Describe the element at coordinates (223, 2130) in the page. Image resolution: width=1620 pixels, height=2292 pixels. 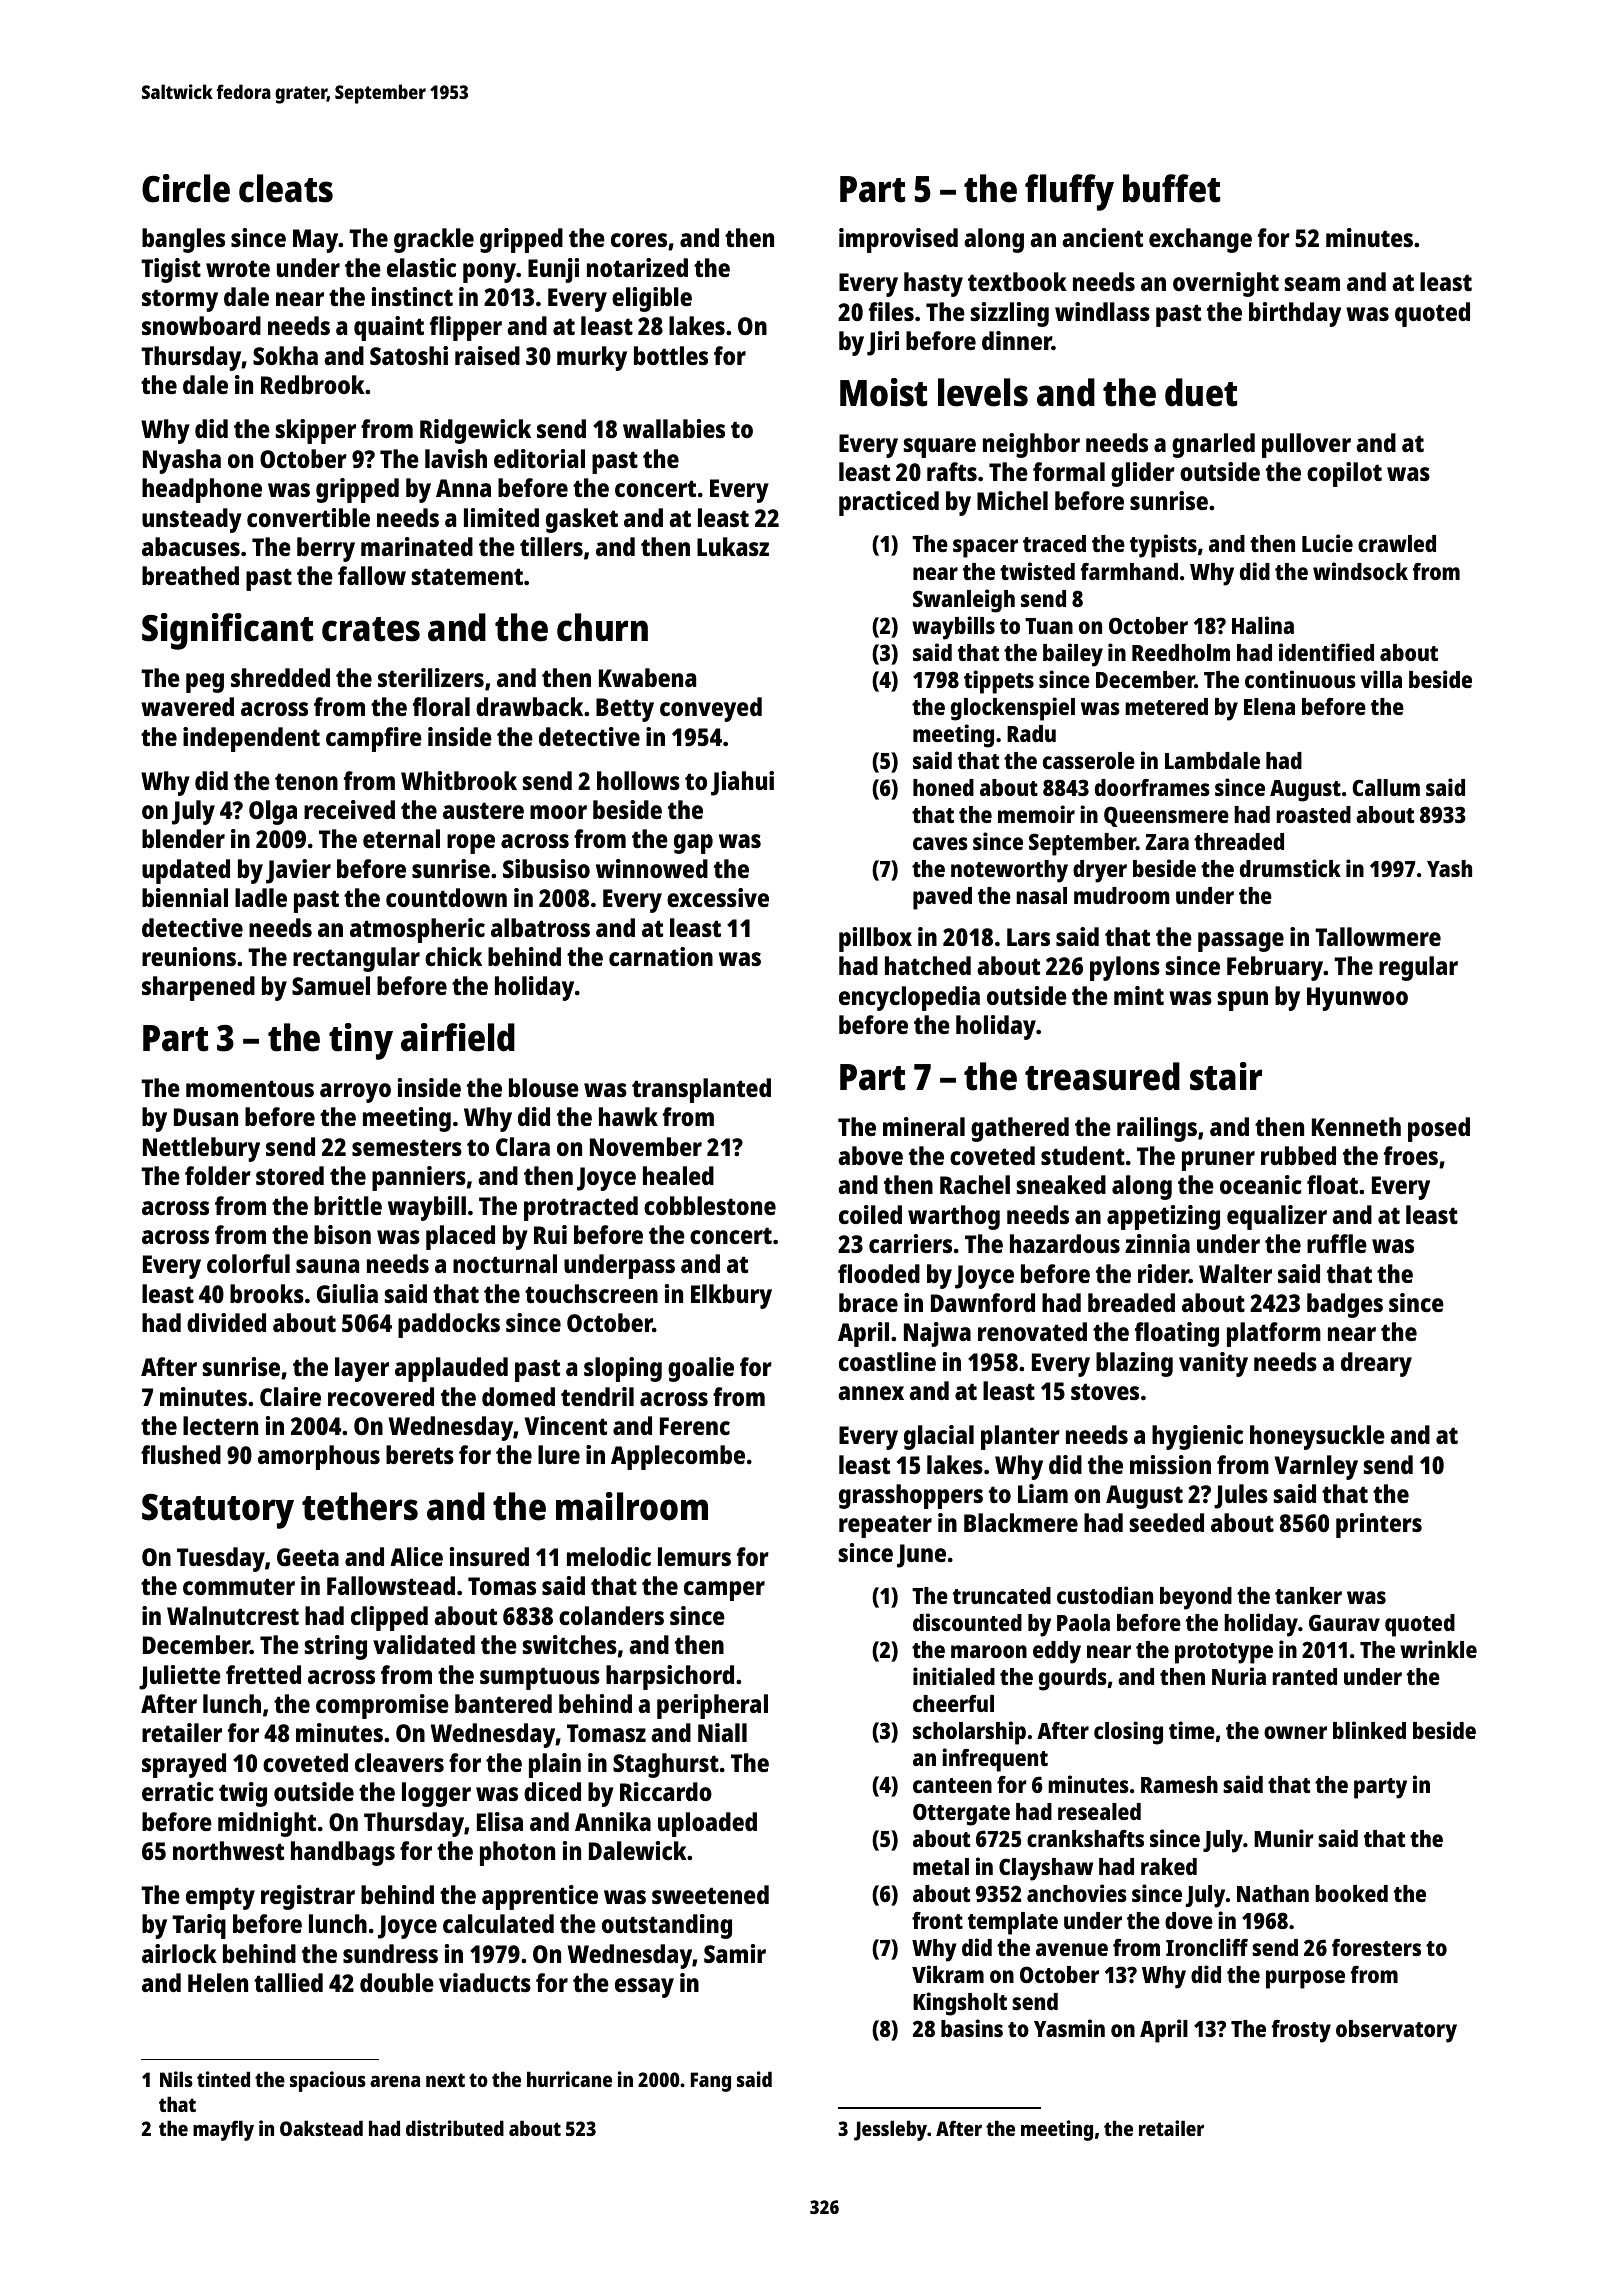
I see `mayfly` at that location.
